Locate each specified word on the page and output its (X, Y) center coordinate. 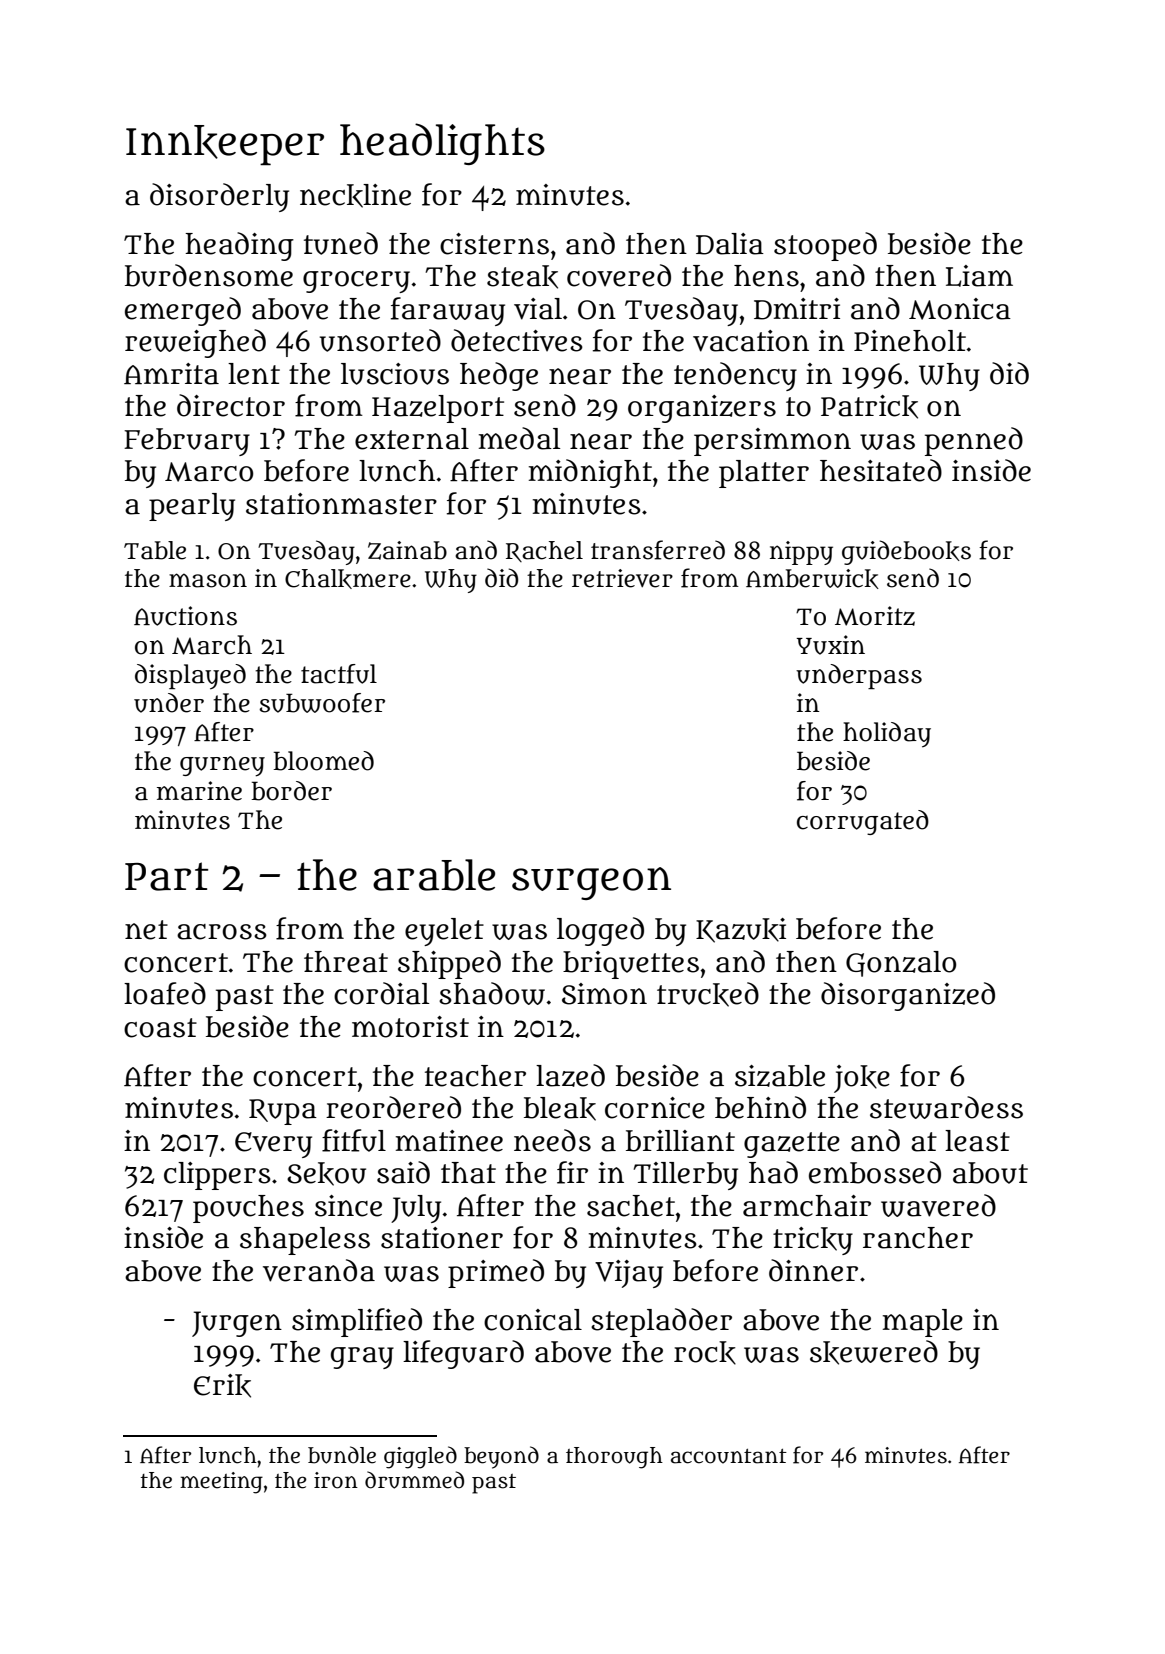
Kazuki (741, 930)
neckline (355, 196)
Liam (979, 276)
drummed (414, 1480)
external (412, 439)
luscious (395, 374)
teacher (475, 1076)
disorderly (219, 197)
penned (974, 441)
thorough (614, 1458)
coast (160, 1028)
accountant (729, 1456)
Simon (604, 994)
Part (166, 876)
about (990, 1173)
